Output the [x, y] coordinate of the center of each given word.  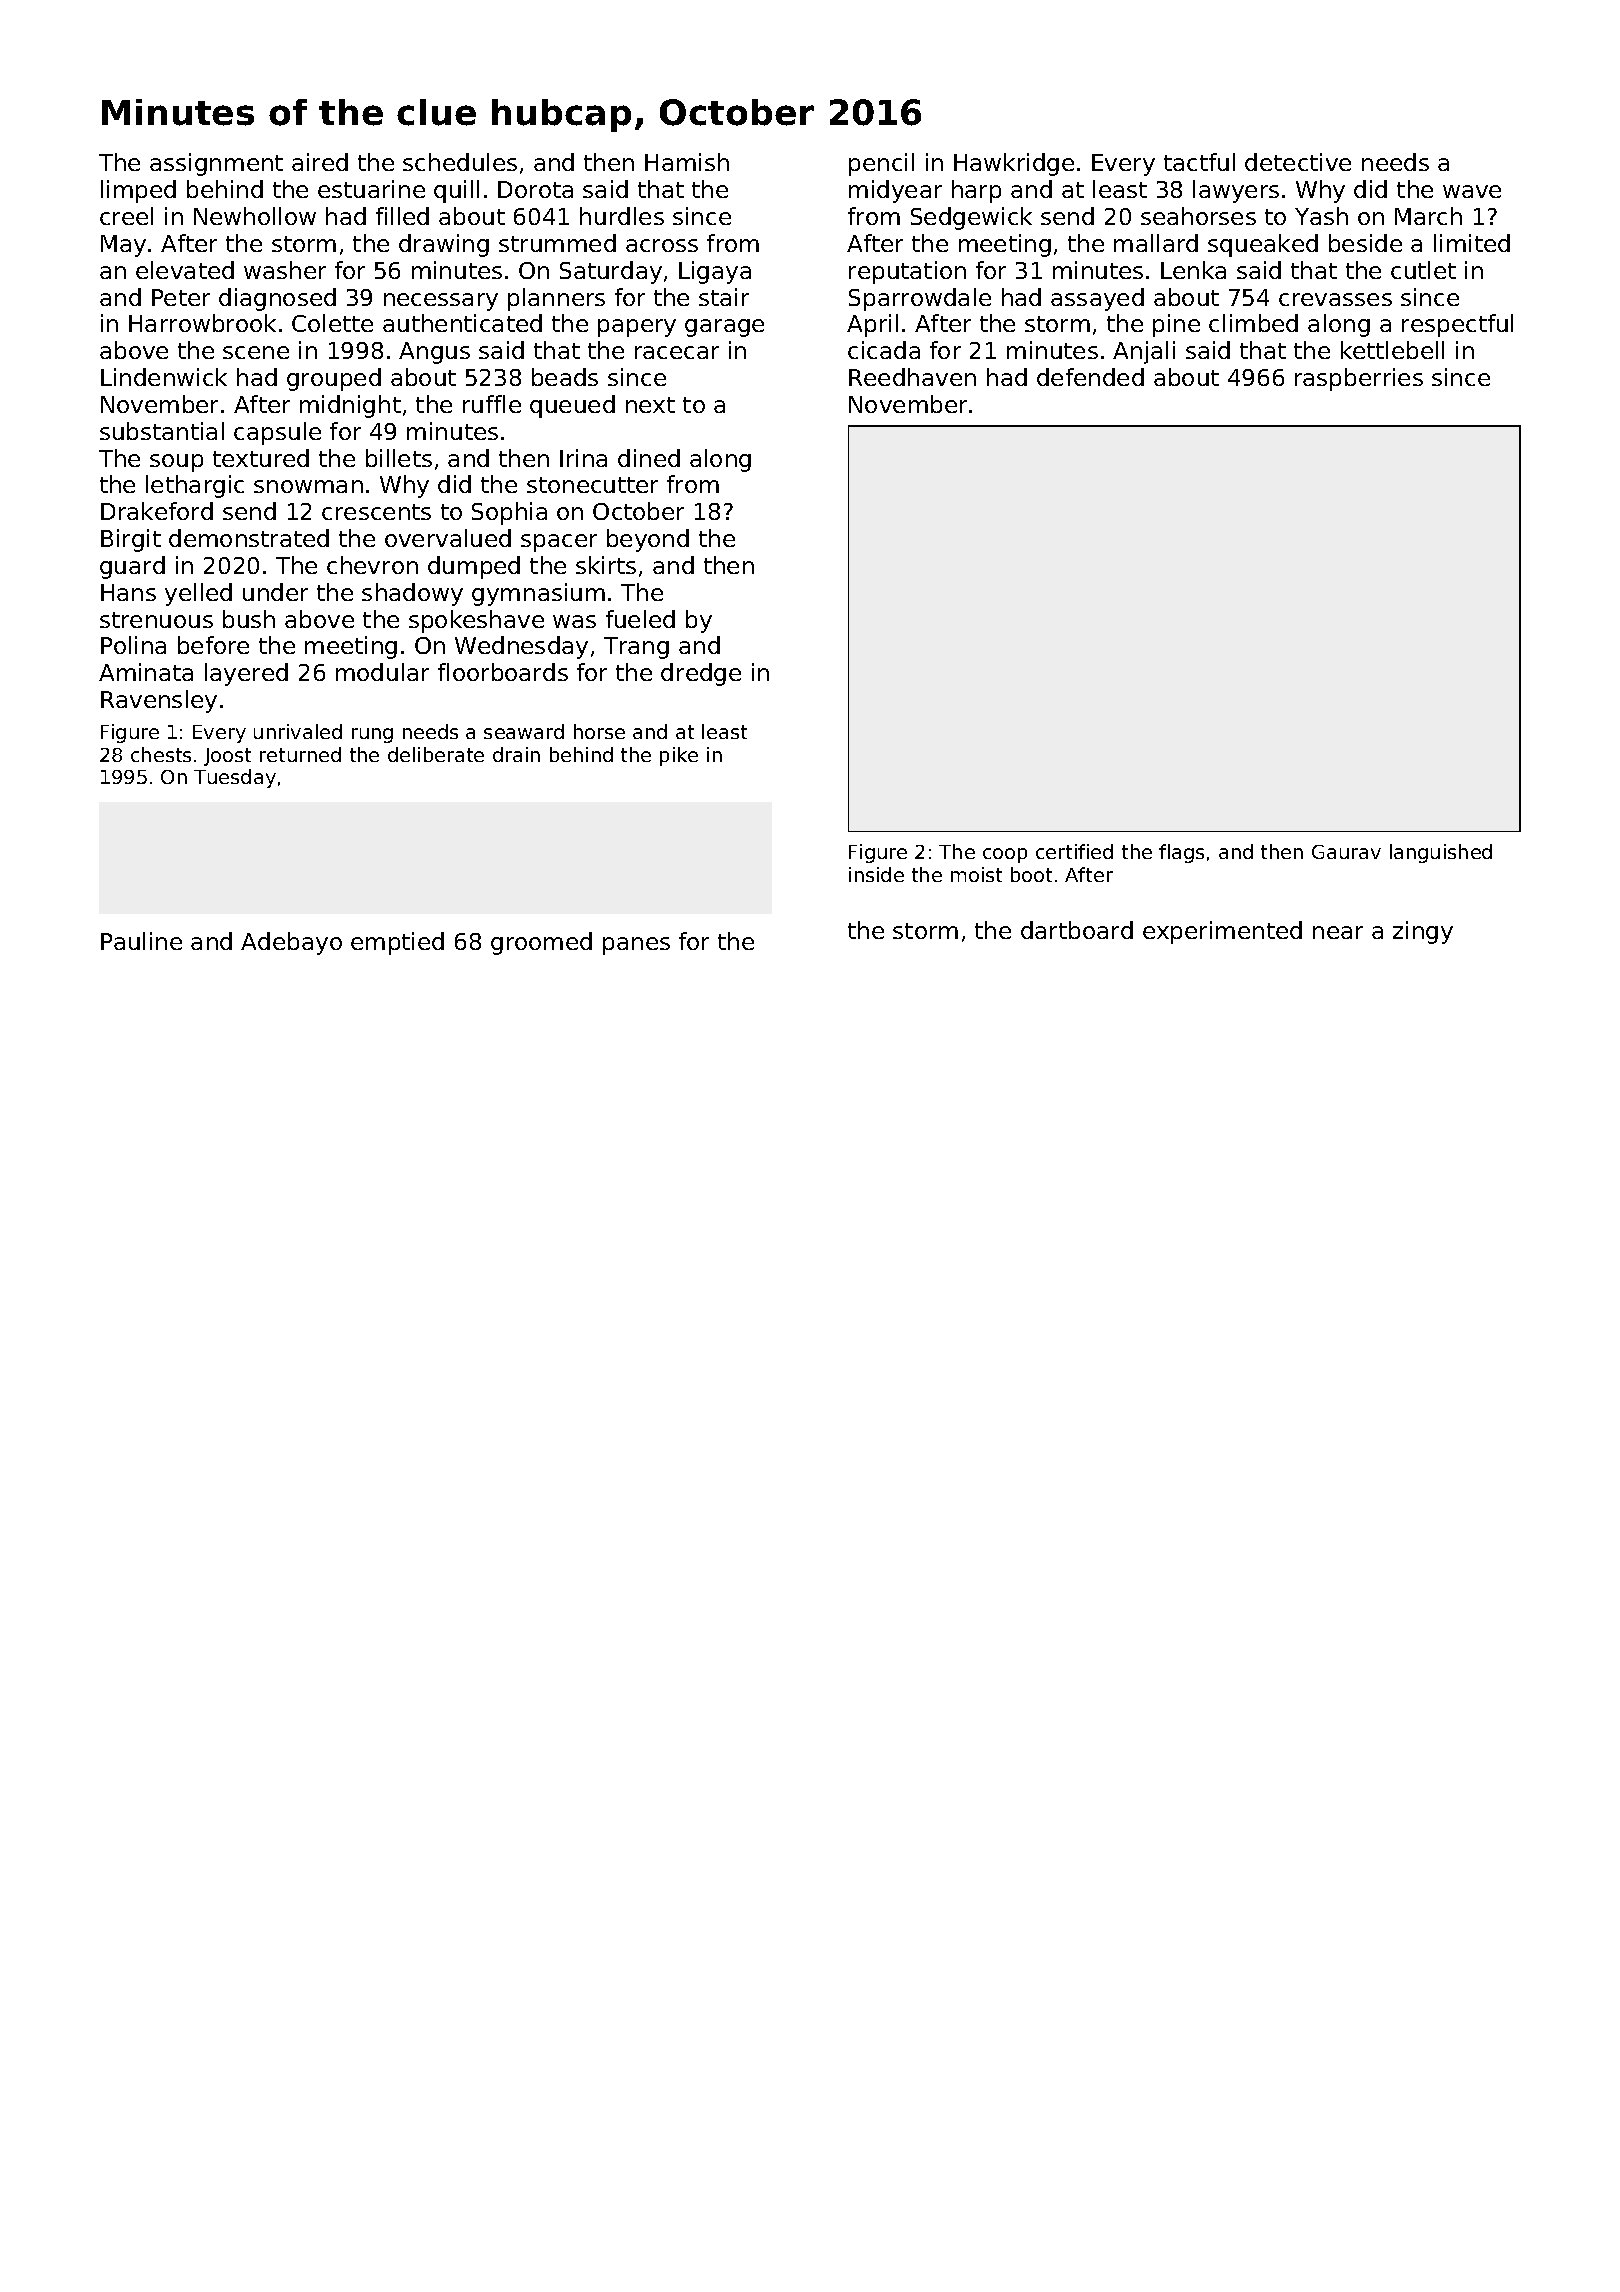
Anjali [1144, 352]
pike [679, 756]
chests [161, 754]
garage [724, 328]
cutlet [1423, 270]
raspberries [1359, 379]
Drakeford [157, 511]
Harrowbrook [202, 323]
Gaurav [1346, 852]
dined [649, 458]
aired [320, 162]
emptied [397, 943]
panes [636, 946]
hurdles [622, 216]
